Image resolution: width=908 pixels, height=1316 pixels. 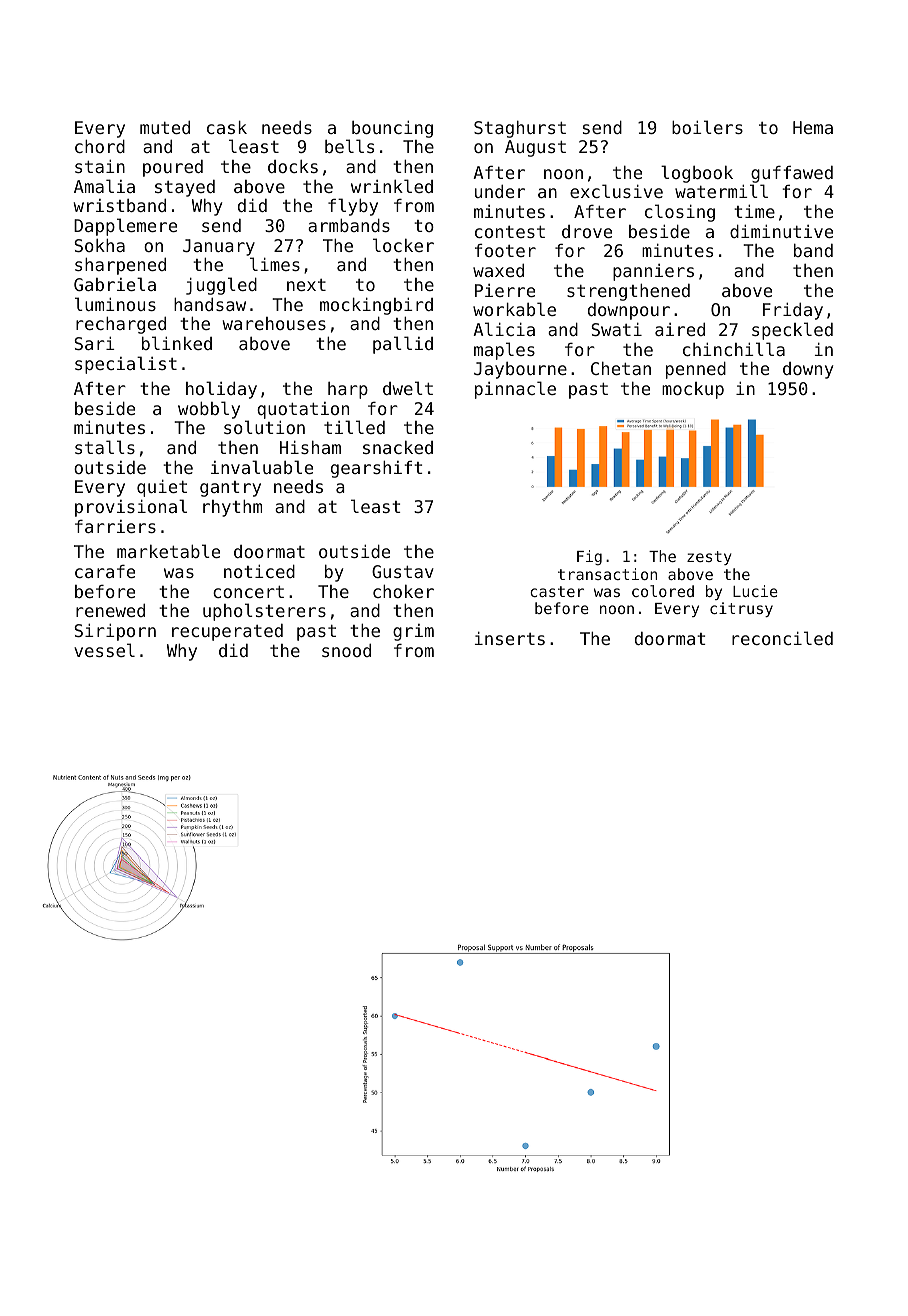 What do you see at coordinates (781, 231) in the document?
I see `diminutive` at bounding box center [781, 231].
